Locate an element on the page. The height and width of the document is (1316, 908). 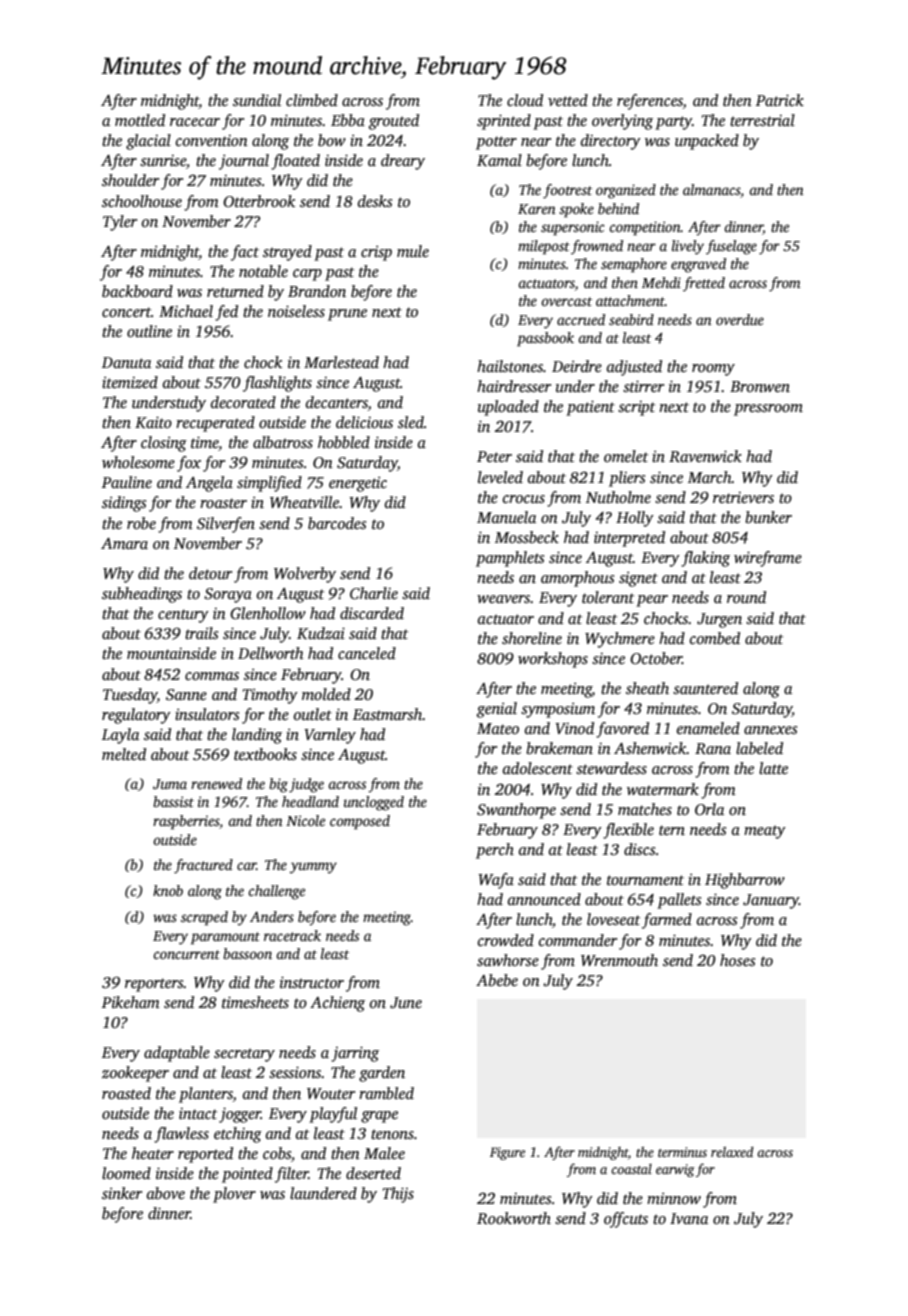
simplified is located at coordinates (269, 484).
